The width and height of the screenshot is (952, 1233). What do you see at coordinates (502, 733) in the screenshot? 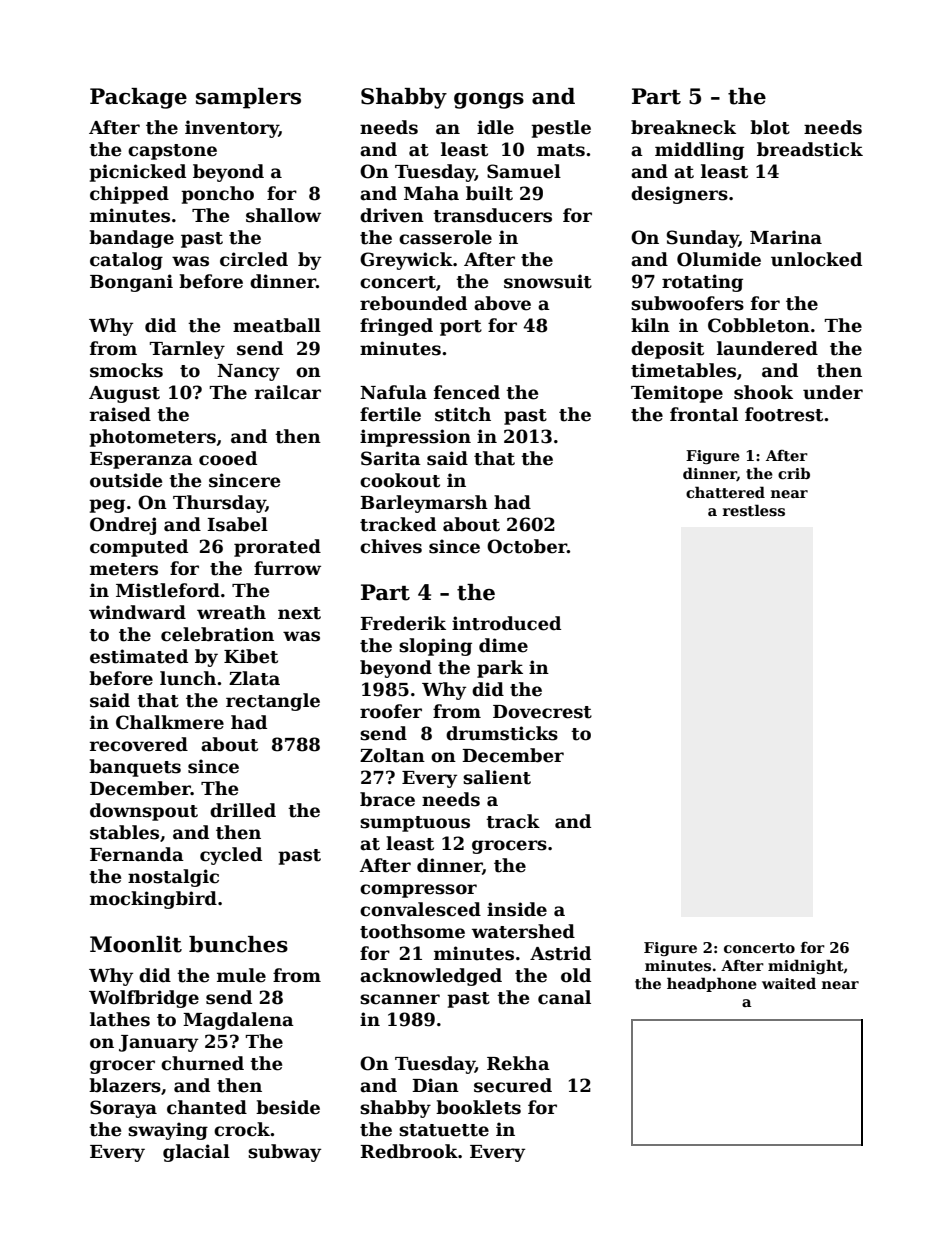
I see `drumsticks` at bounding box center [502, 733].
